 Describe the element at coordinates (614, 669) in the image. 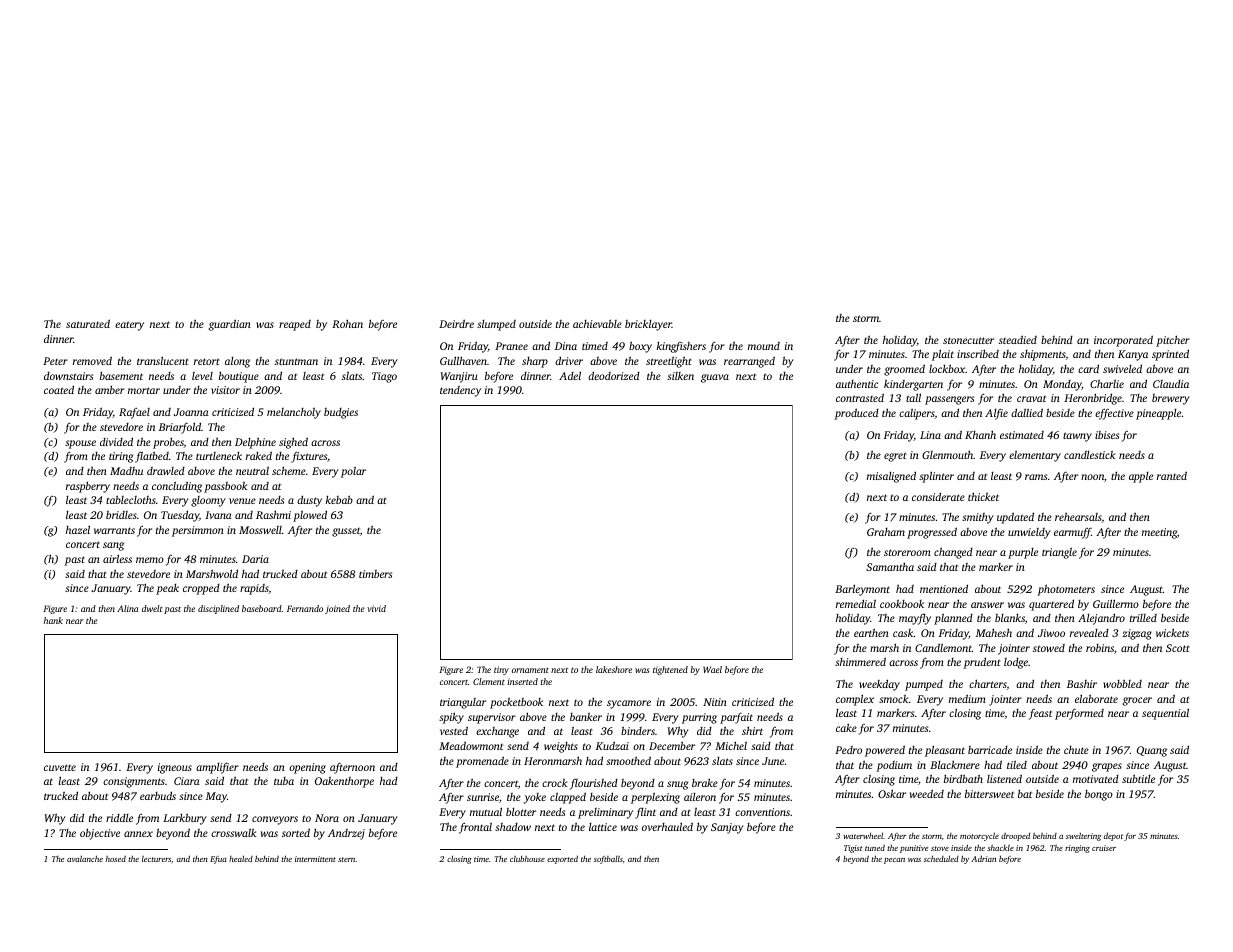

I see `lakeshore` at that location.
